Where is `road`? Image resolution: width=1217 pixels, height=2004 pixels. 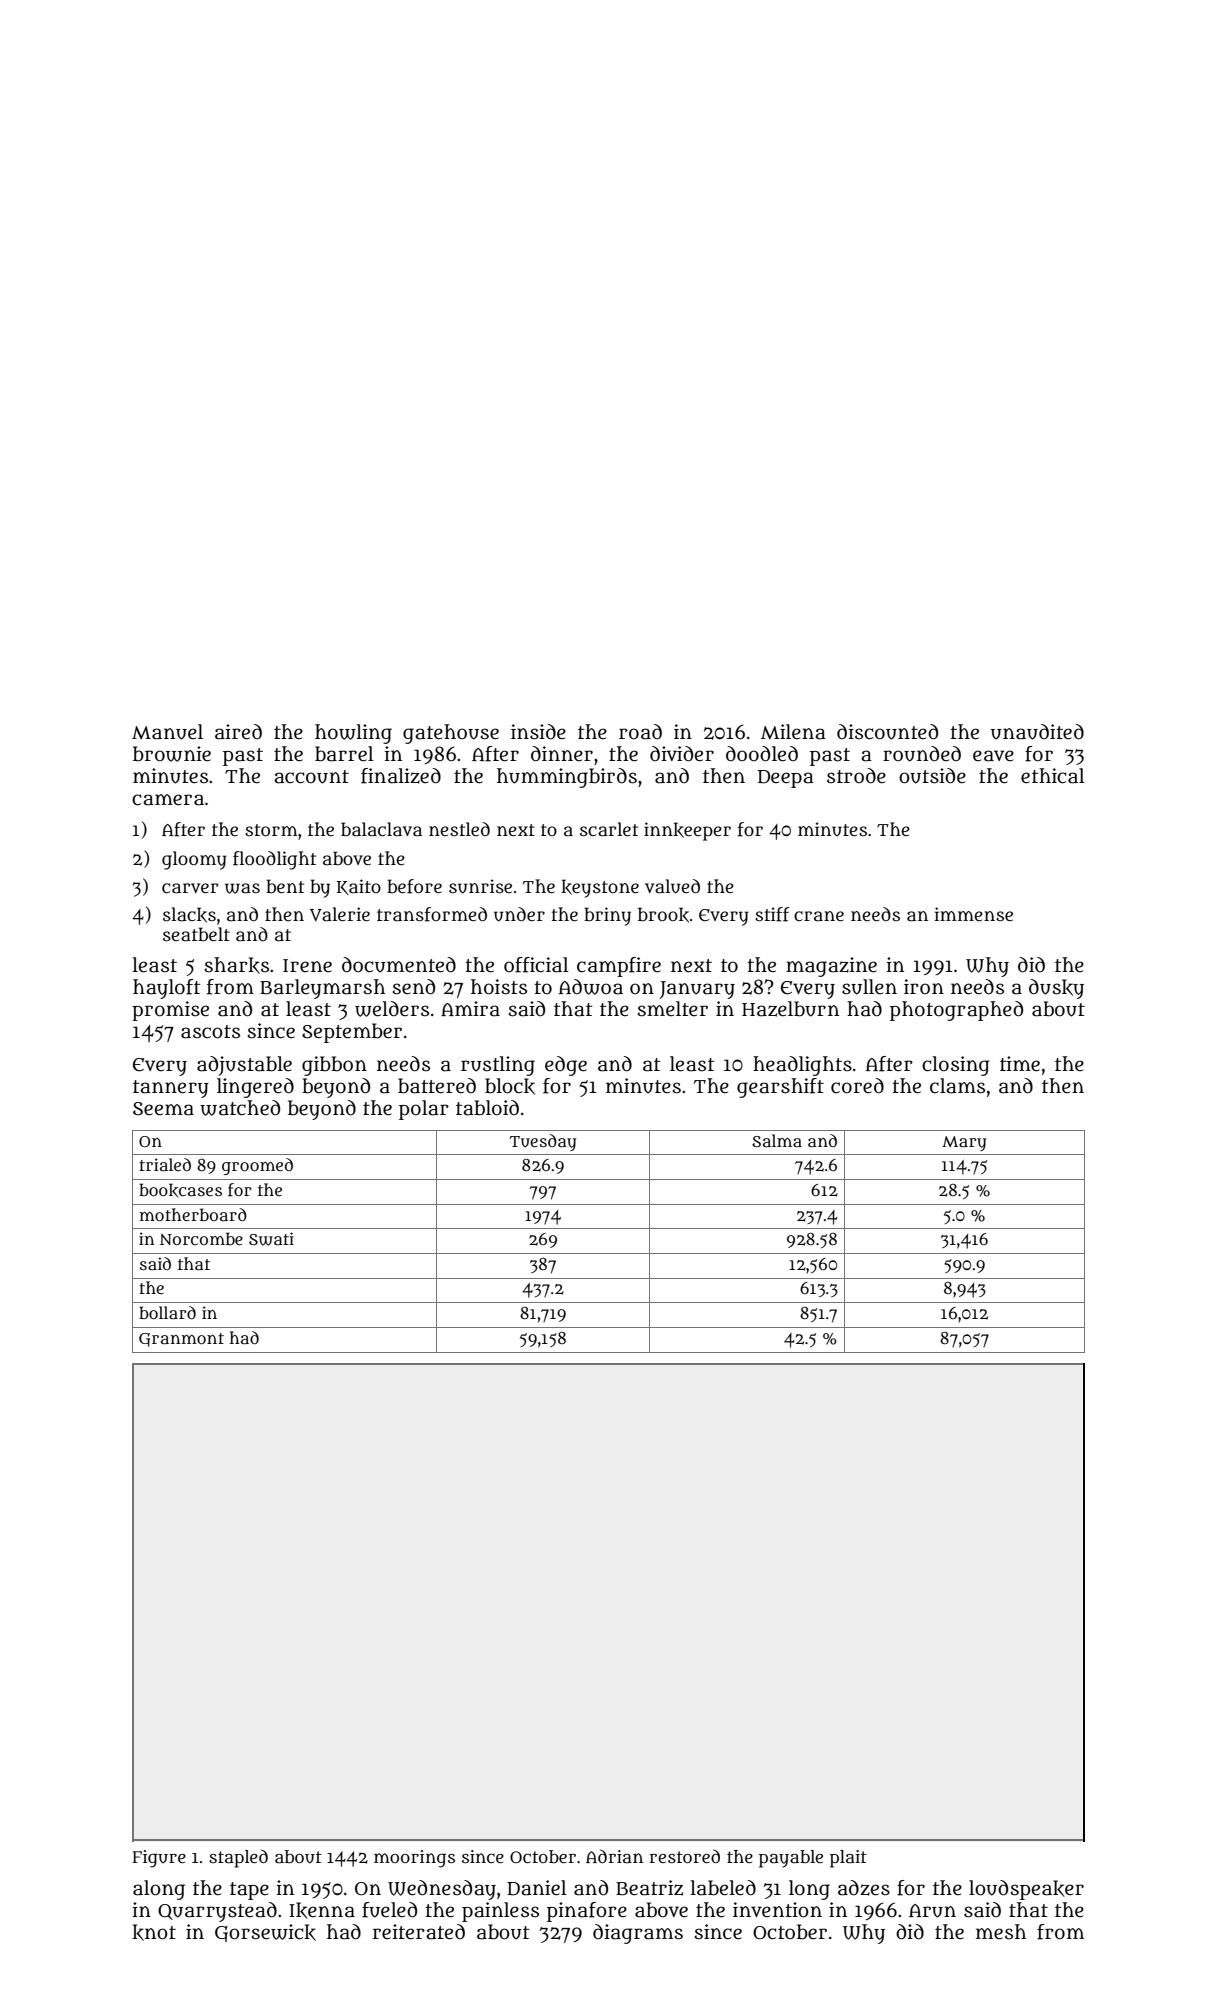
road is located at coordinates (640, 732).
